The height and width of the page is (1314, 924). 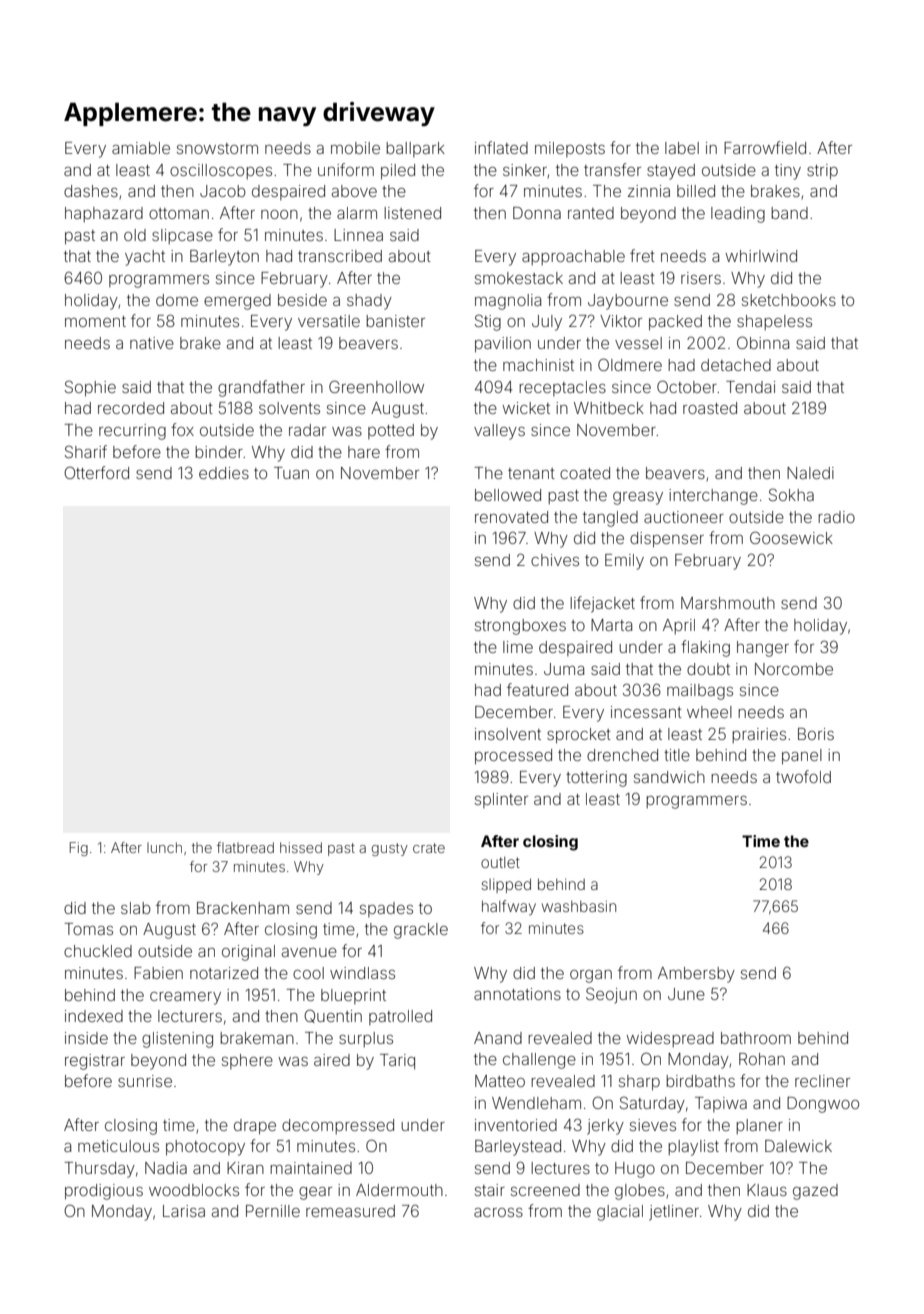 What do you see at coordinates (537, 689) in the page?
I see `featured` at bounding box center [537, 689].
